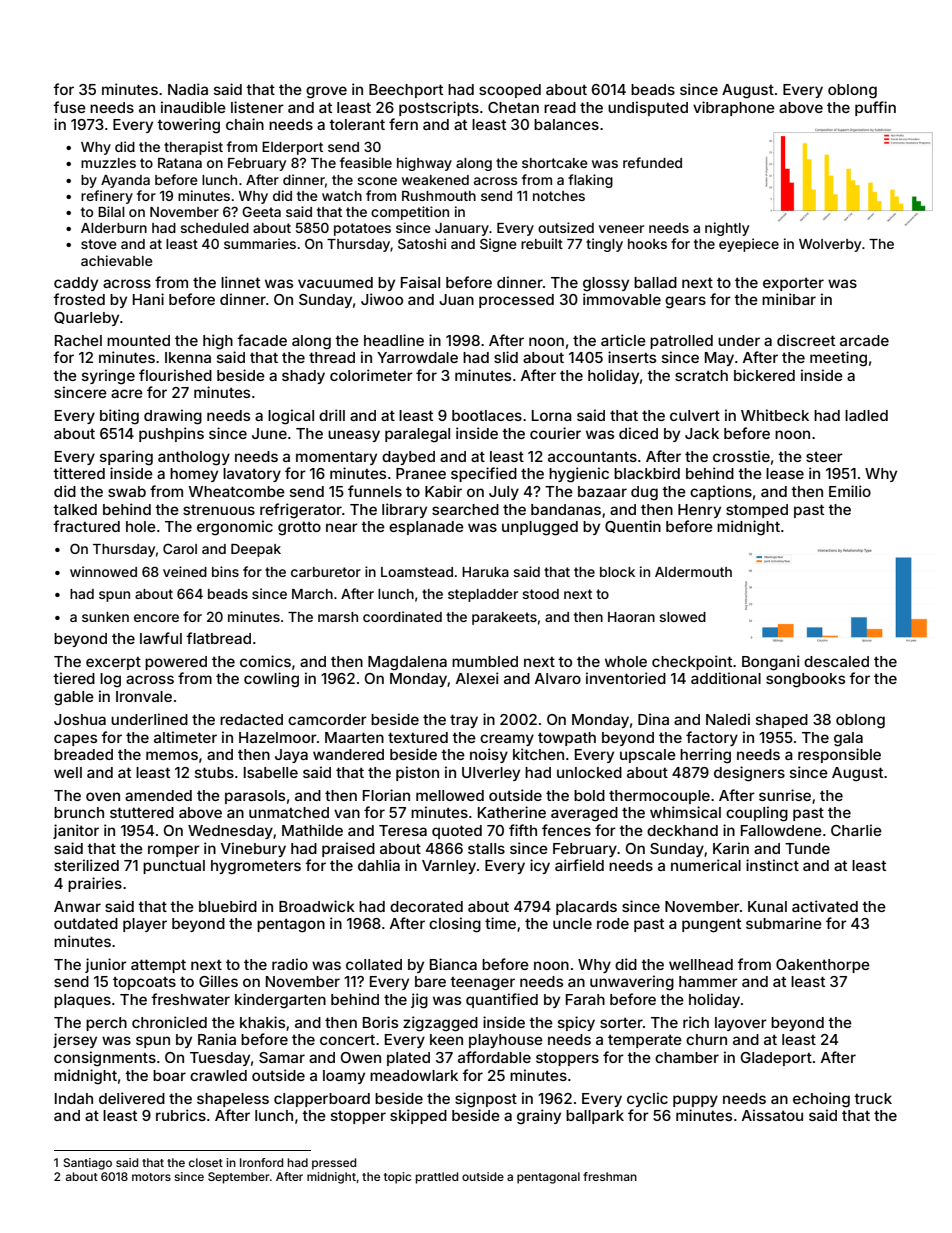 This document has height=1233, width=952. I want to click on descaled, so click(836, 661).
